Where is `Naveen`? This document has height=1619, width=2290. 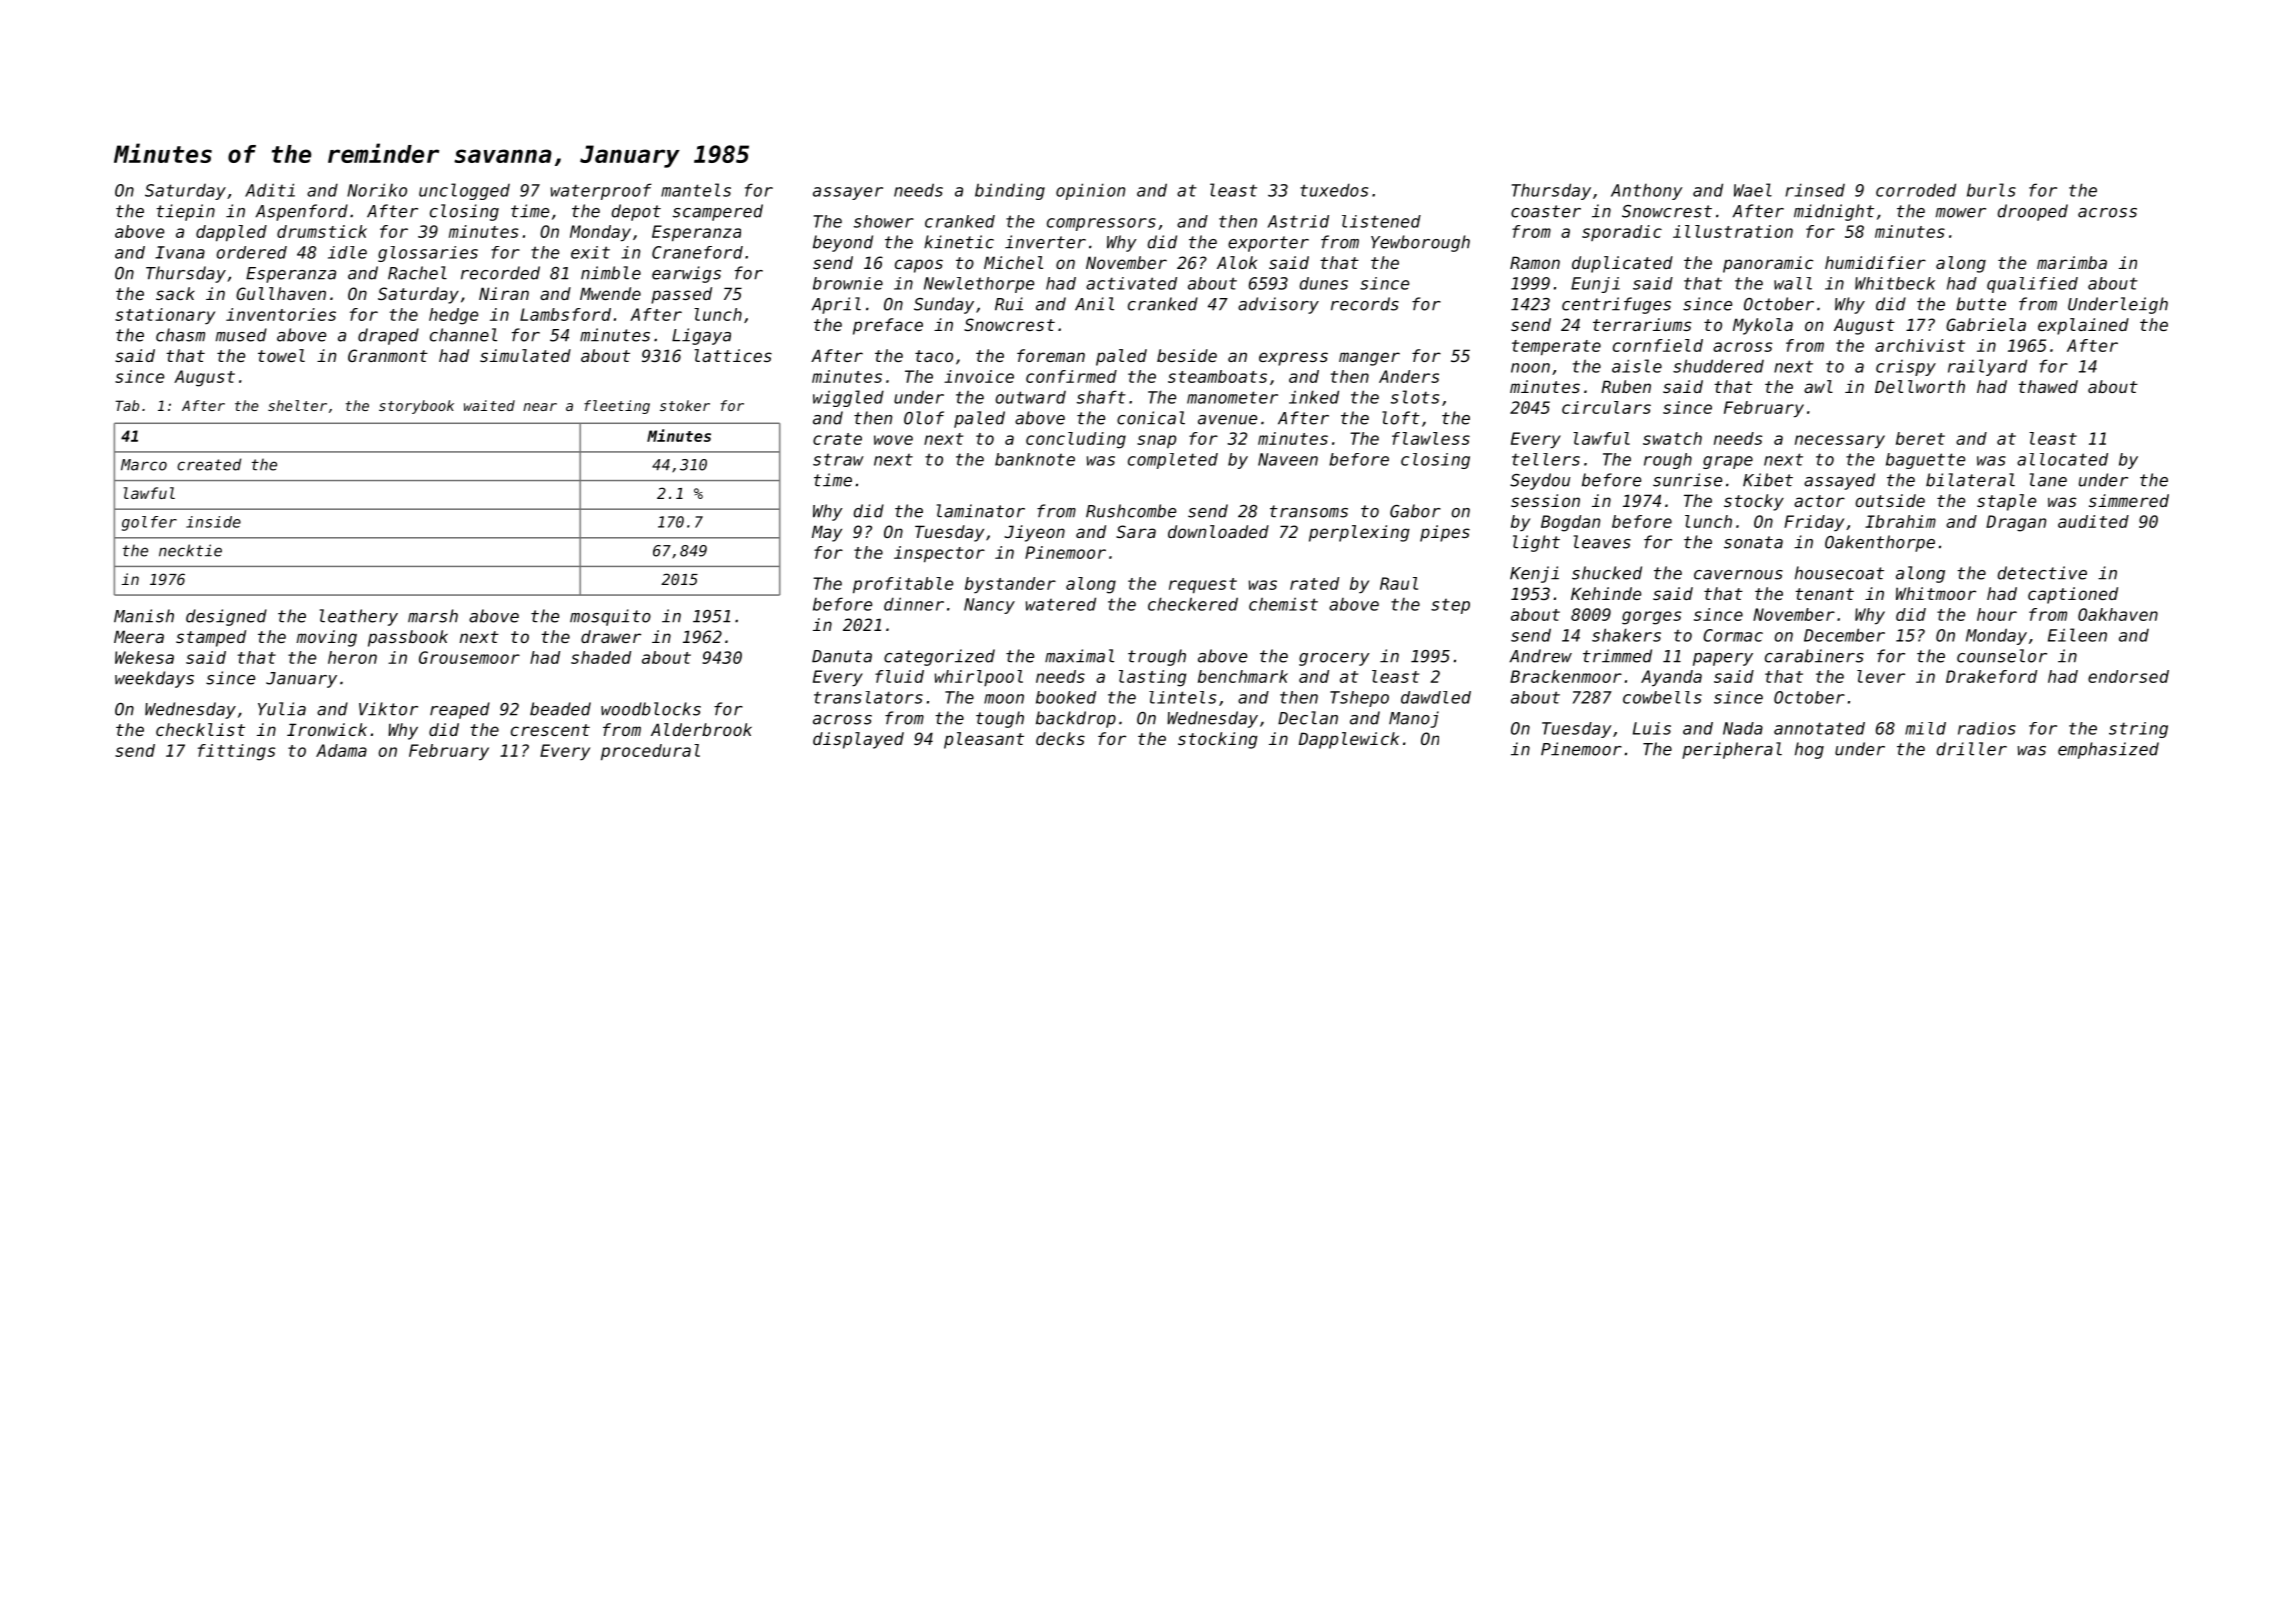 Naveen is located at coordinates (1288, 459).
